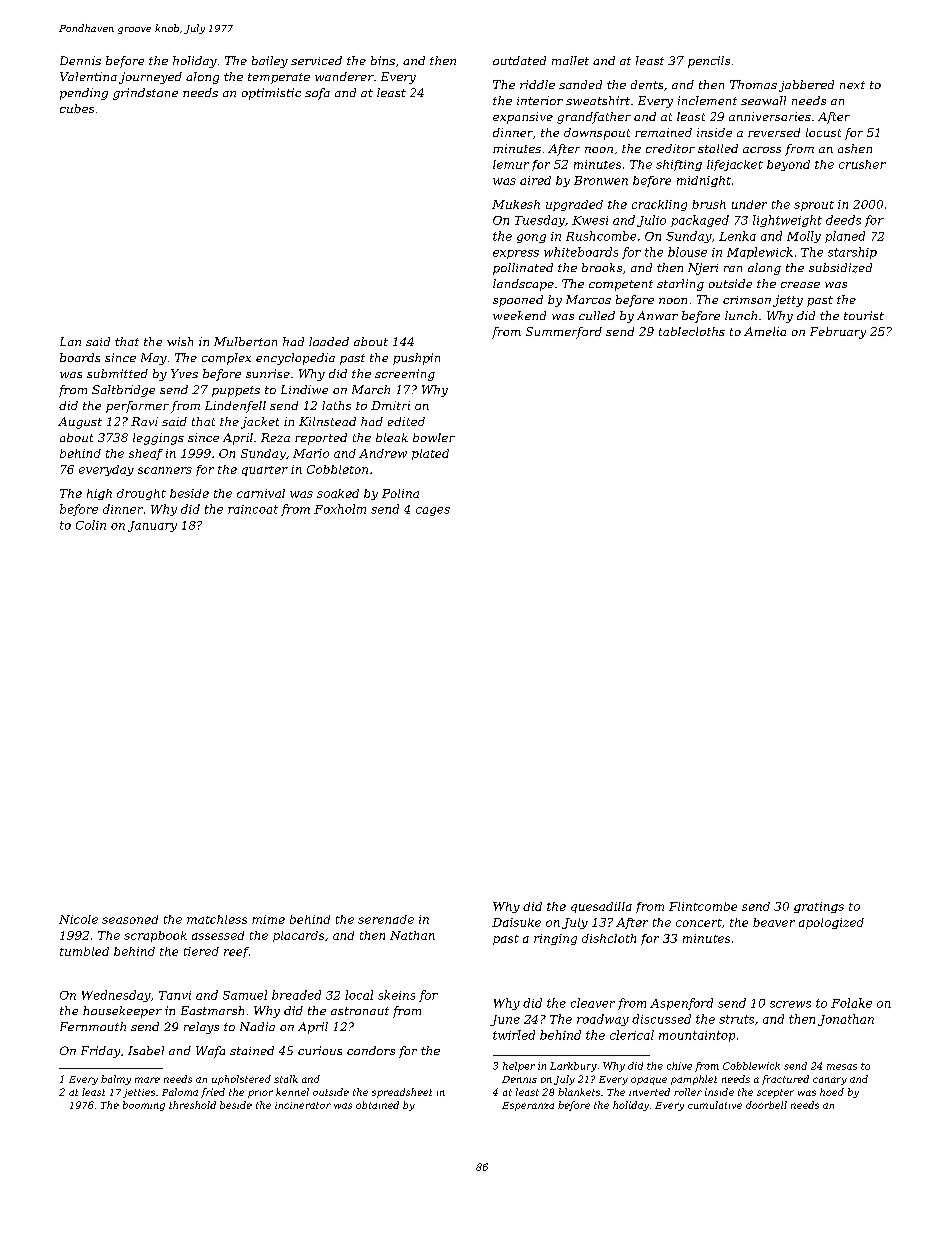  What do you see at coordinates (271, 94) in the screenshot?
I see `optimistic` at bounding box center [271, 94].
